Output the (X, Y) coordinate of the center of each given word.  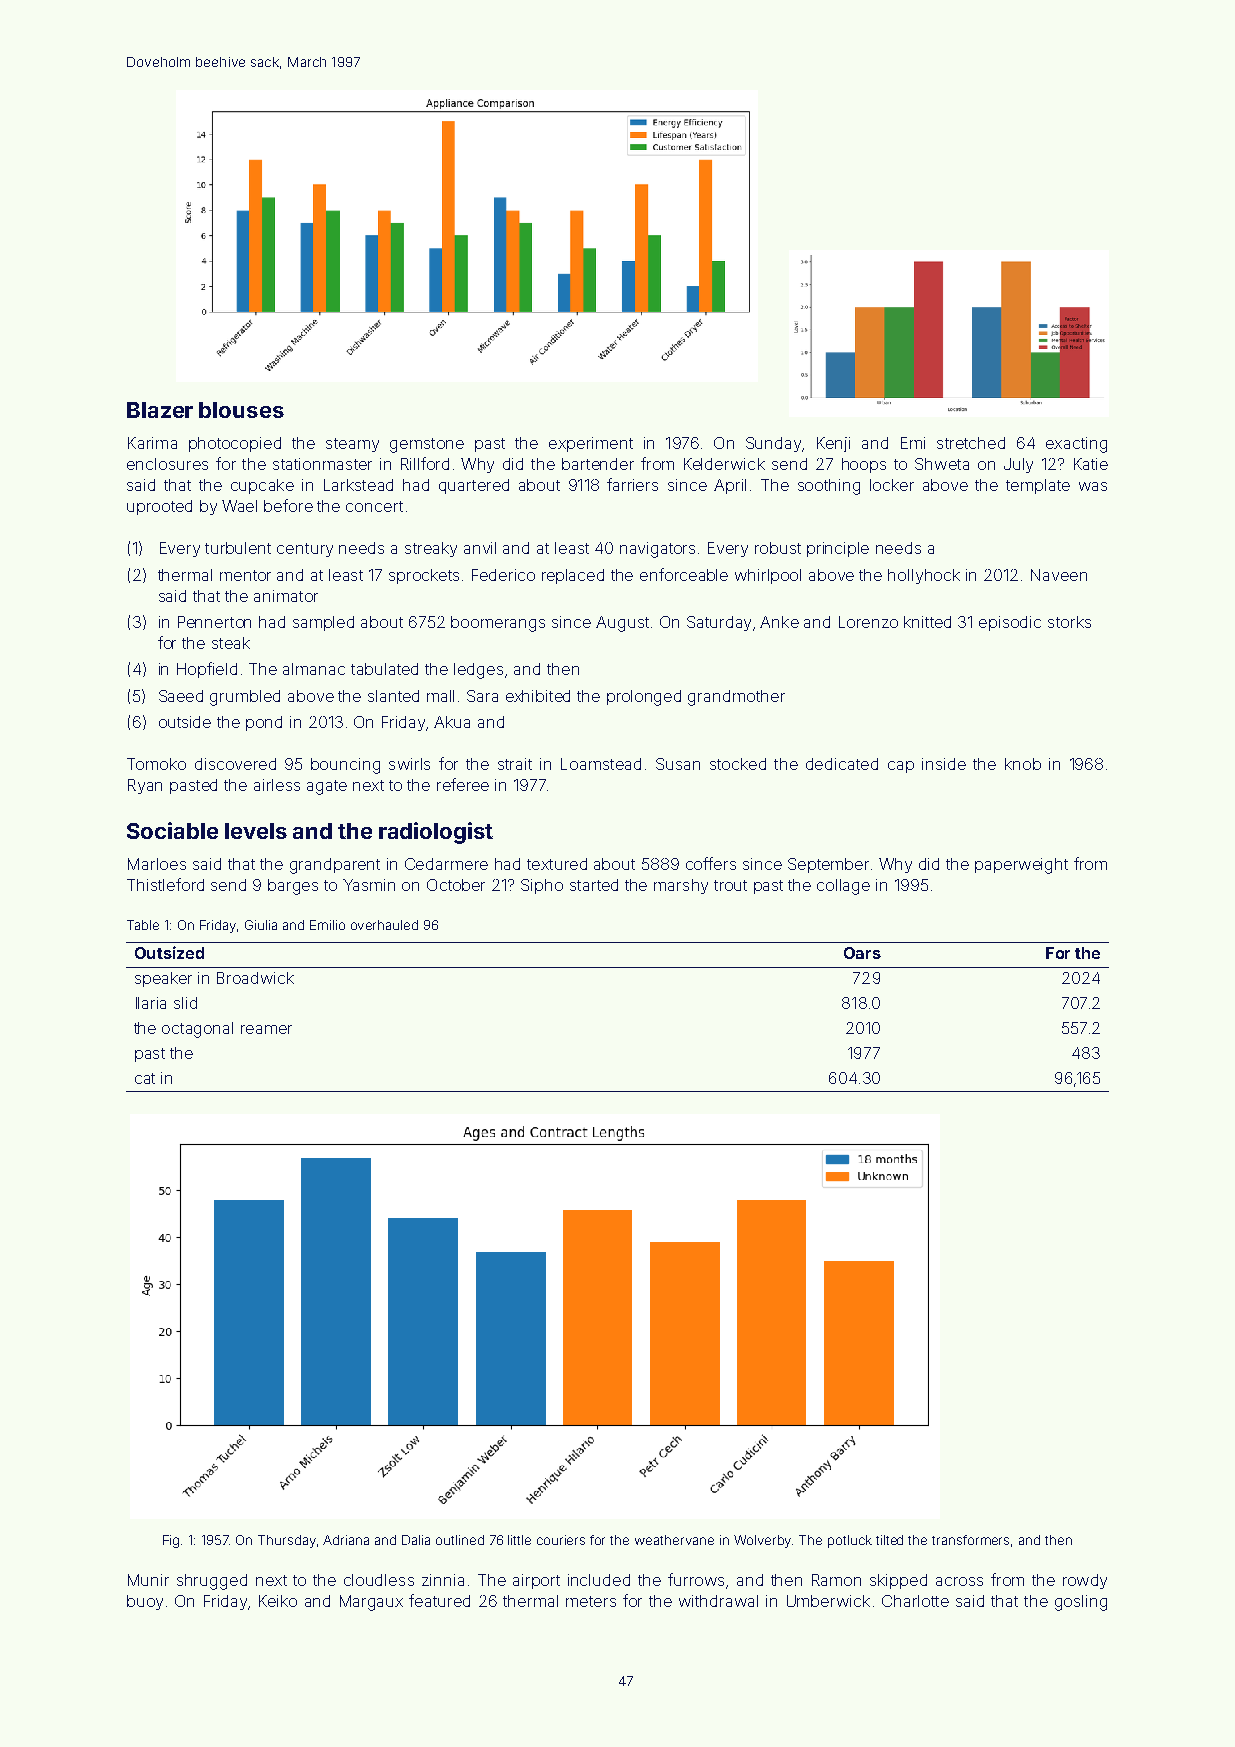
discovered (235, 764)
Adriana (346, 1540)
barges (293, 887)
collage (843, 887)
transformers (970, 1540)
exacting (1076, 445)
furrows (696, 1579)
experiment (591, 444)
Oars (862, 953)
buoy (145, 1602)
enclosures (167, 464)
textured (557, 864)
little (519, 1540)
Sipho (542, 886)
